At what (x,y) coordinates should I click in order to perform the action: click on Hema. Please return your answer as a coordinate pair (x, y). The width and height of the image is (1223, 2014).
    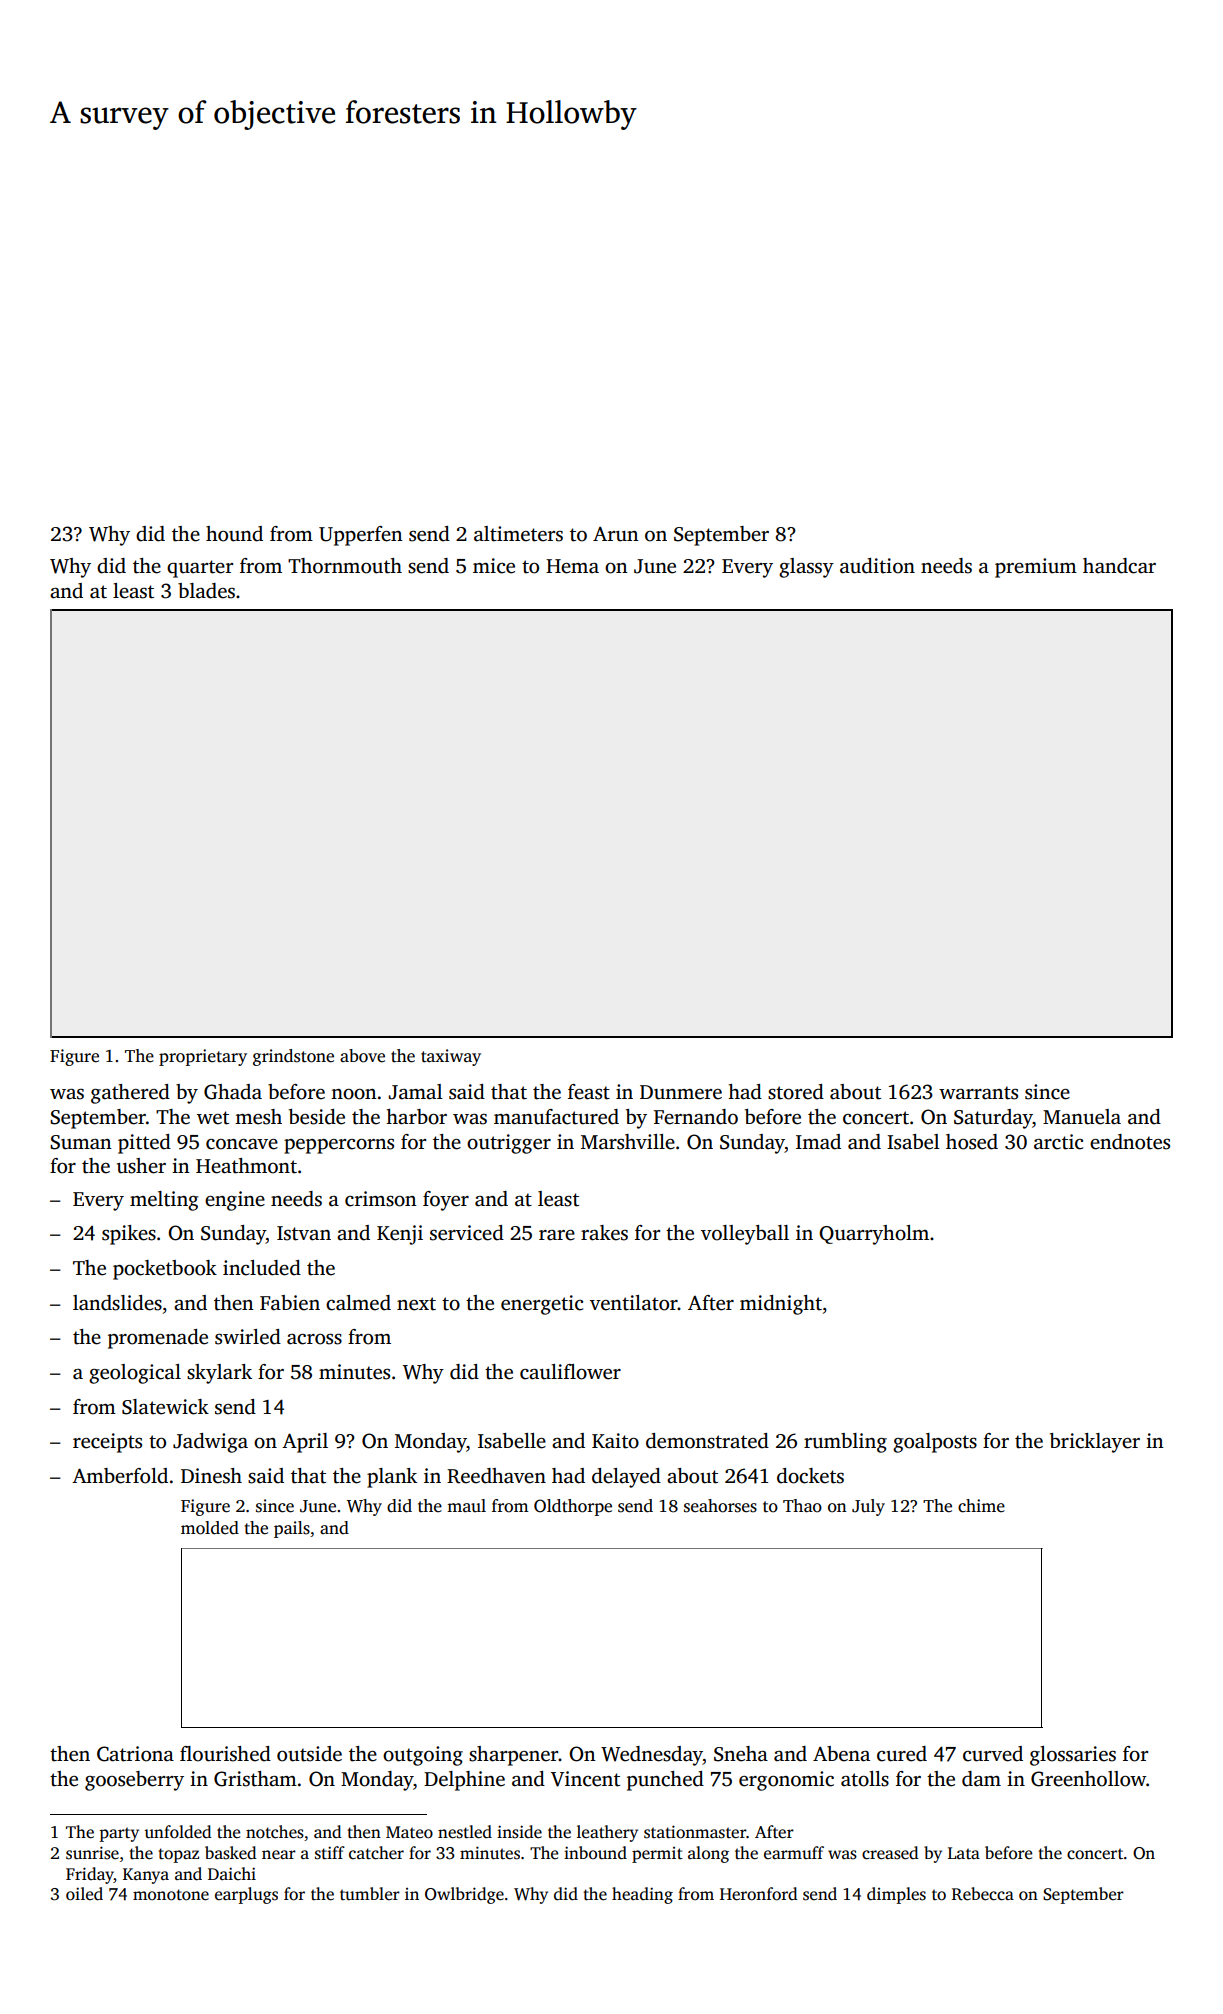
    Looking at the image, I should click on (572, 566).
